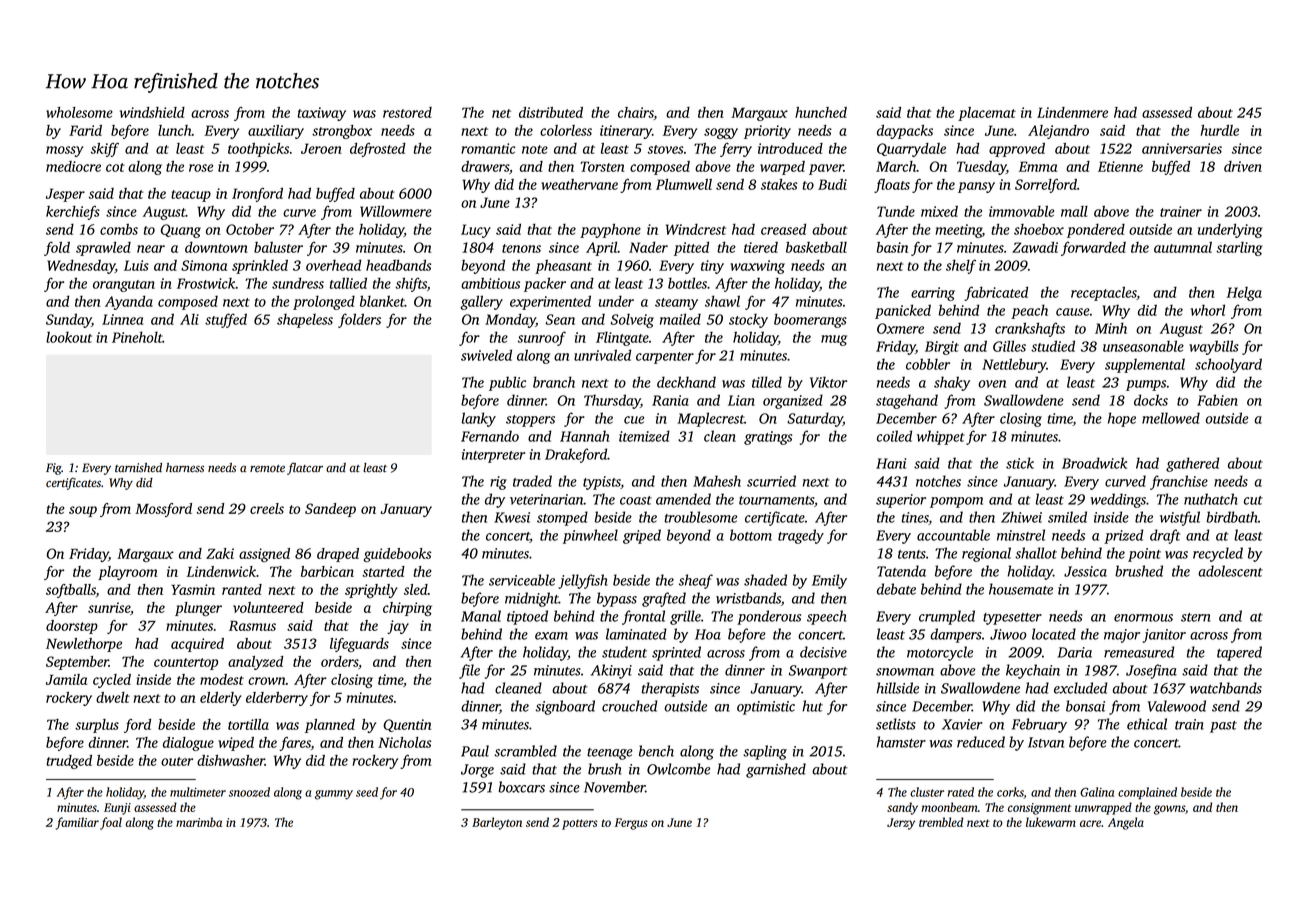 This screenshot has height=924, width=1308. What do you see at coordinates (987, 114) in the screenshot?
I see `placemat` at bounding box center [987, 114].
